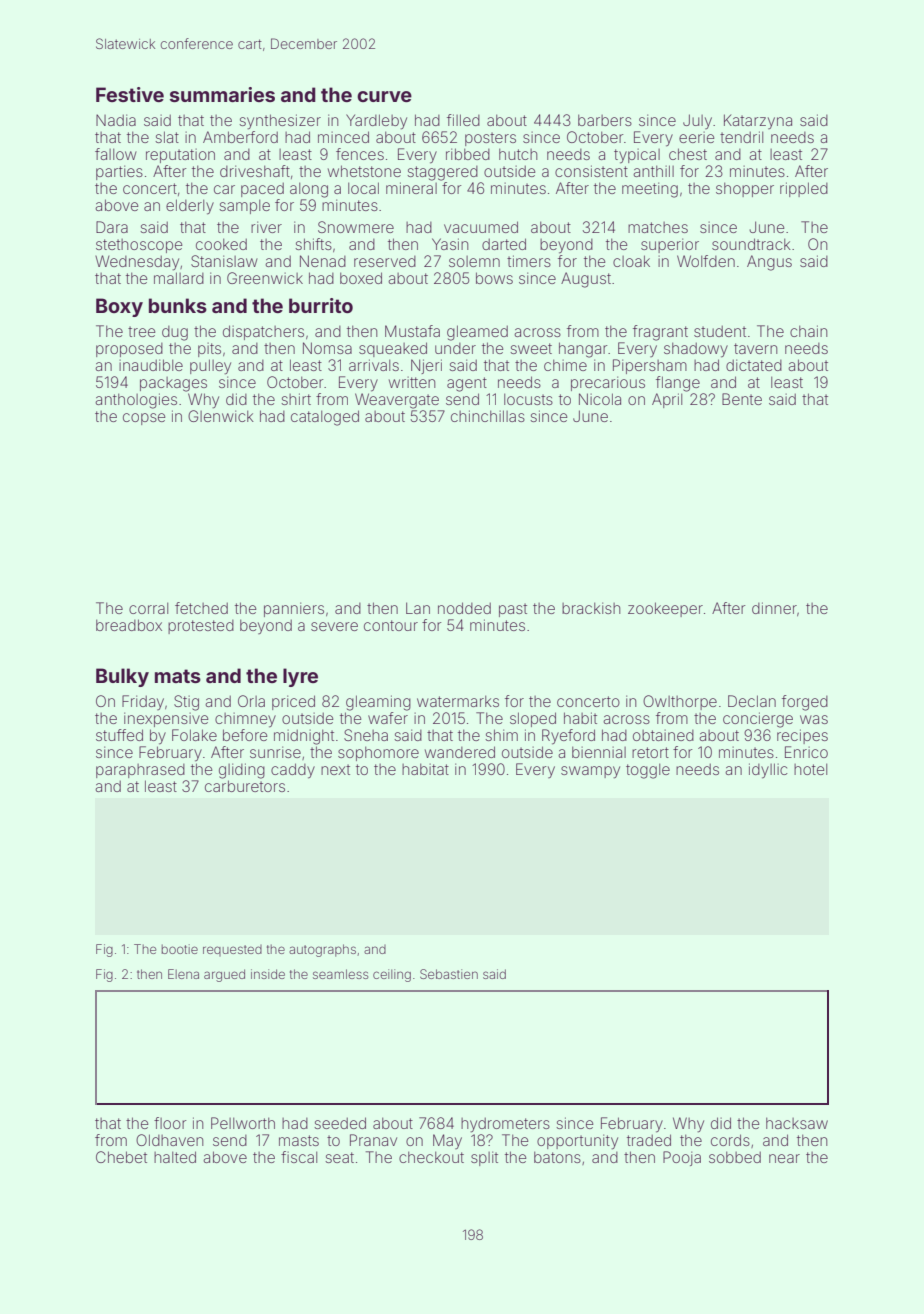  What do you see at coordinates (810, 769) in the screenshot?
I see `hotel` at bounding box center [810, 769].
